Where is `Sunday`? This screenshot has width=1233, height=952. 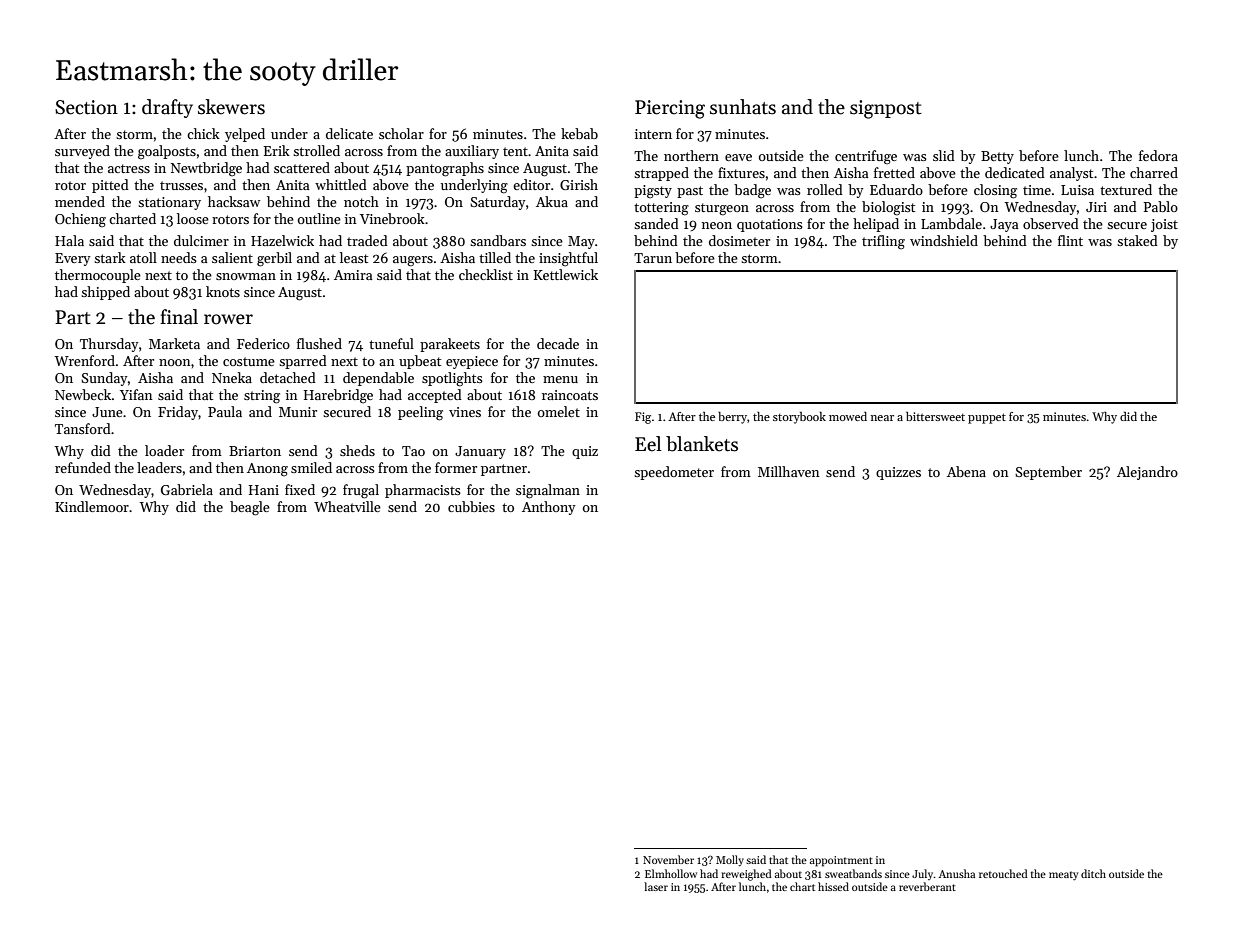
Sunday is located at coordinates (104, 379).
